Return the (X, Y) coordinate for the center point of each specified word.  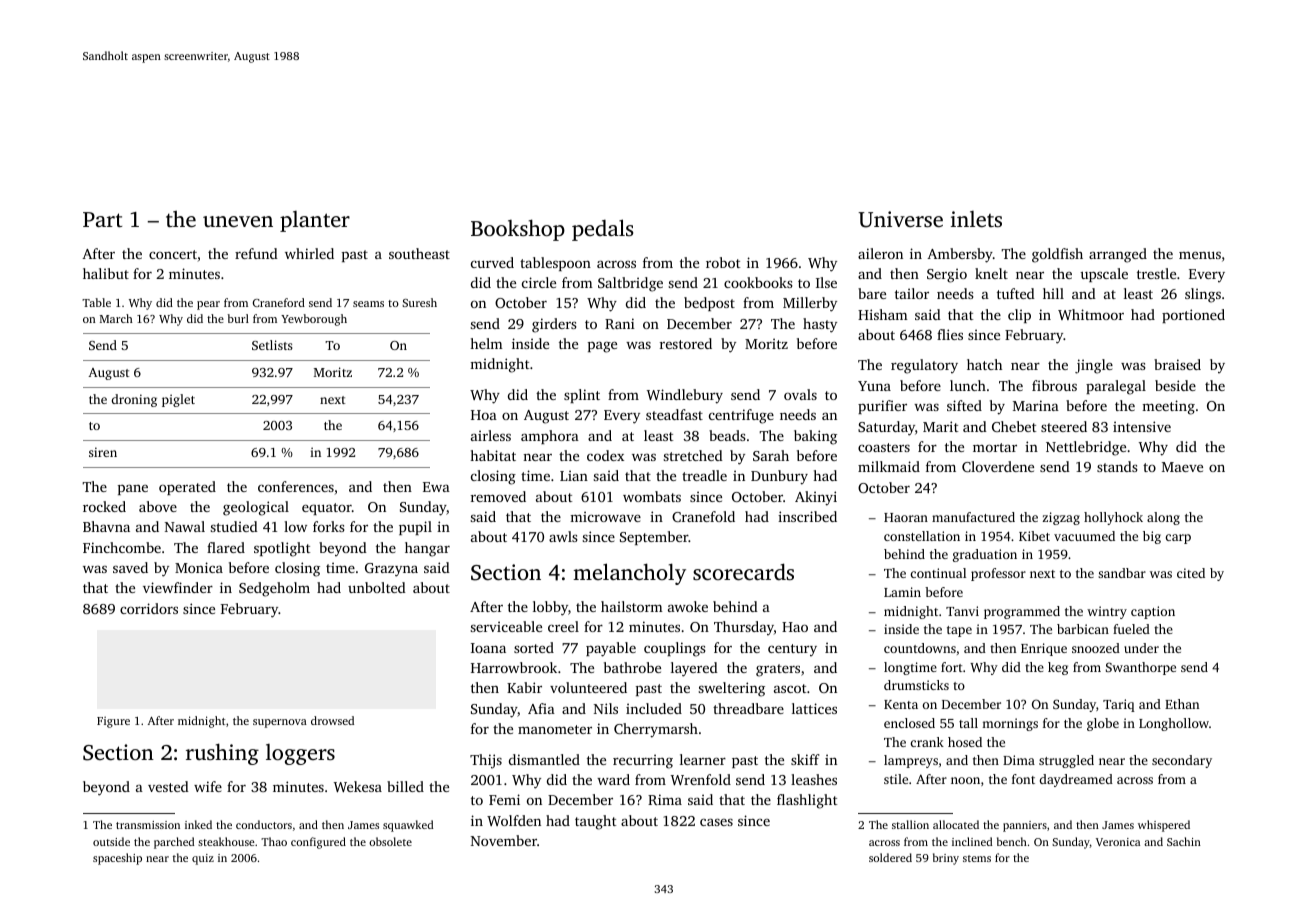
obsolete (390, 841)
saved (130, 567)
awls (563, 536)
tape (959, 631)
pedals (602, 230)
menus (1200, 255)
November (504, 840)
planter (315, 221)
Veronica (1118, 842)
